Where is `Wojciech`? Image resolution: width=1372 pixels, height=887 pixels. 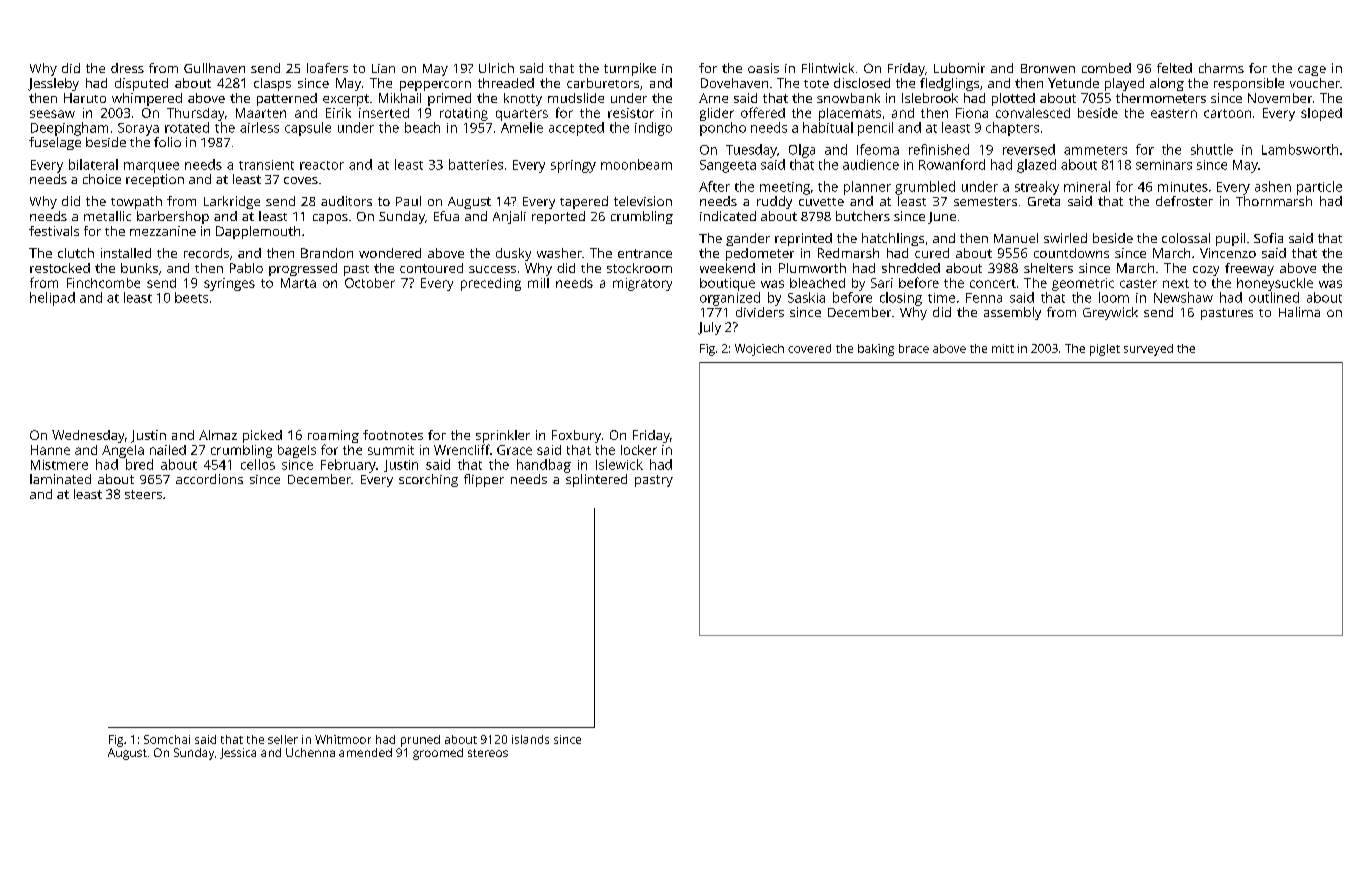
Wojciech is located at coordinates (759, 350).
